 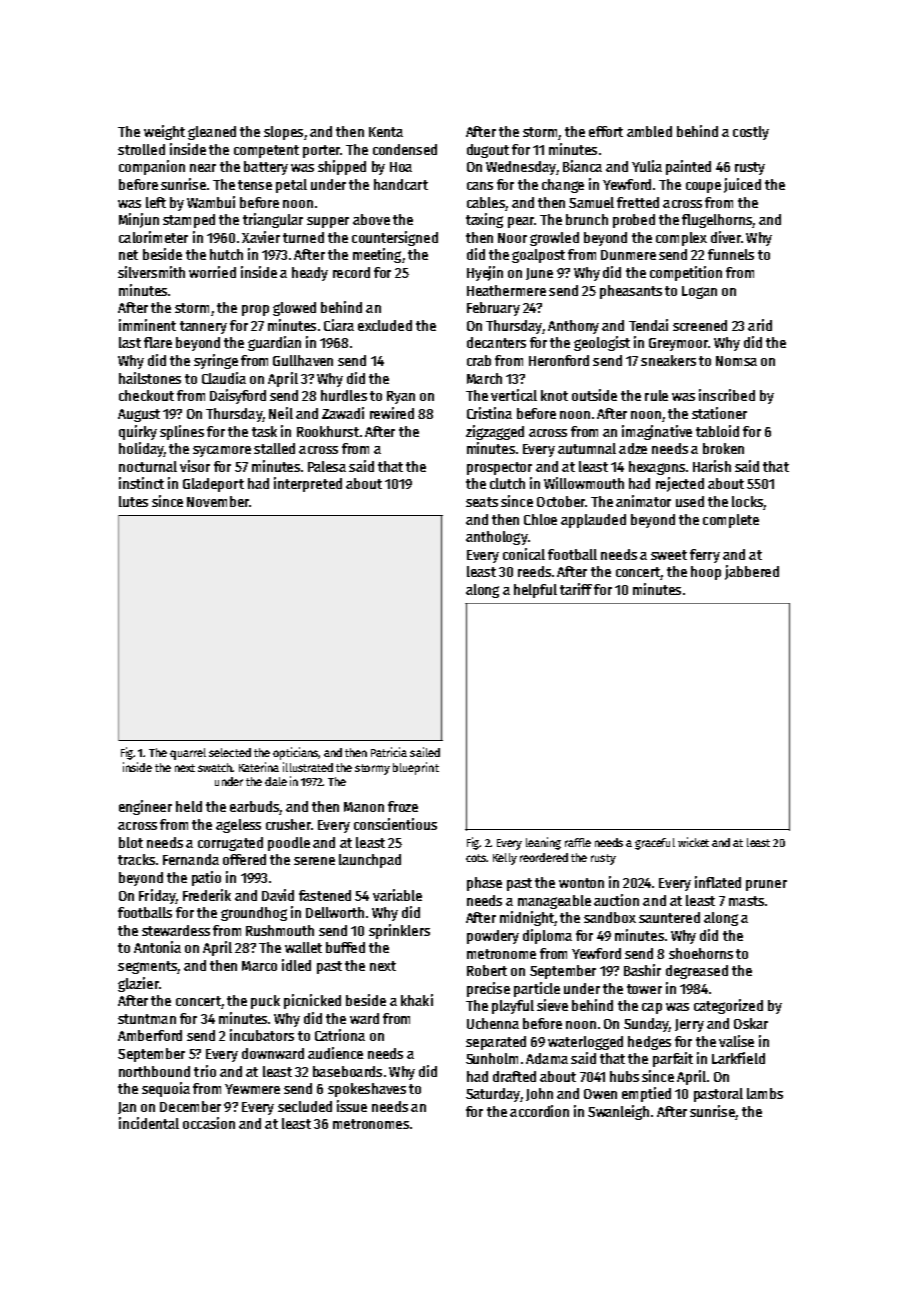 I want to click on Swanleigh, so click(x=618, y=1112).
